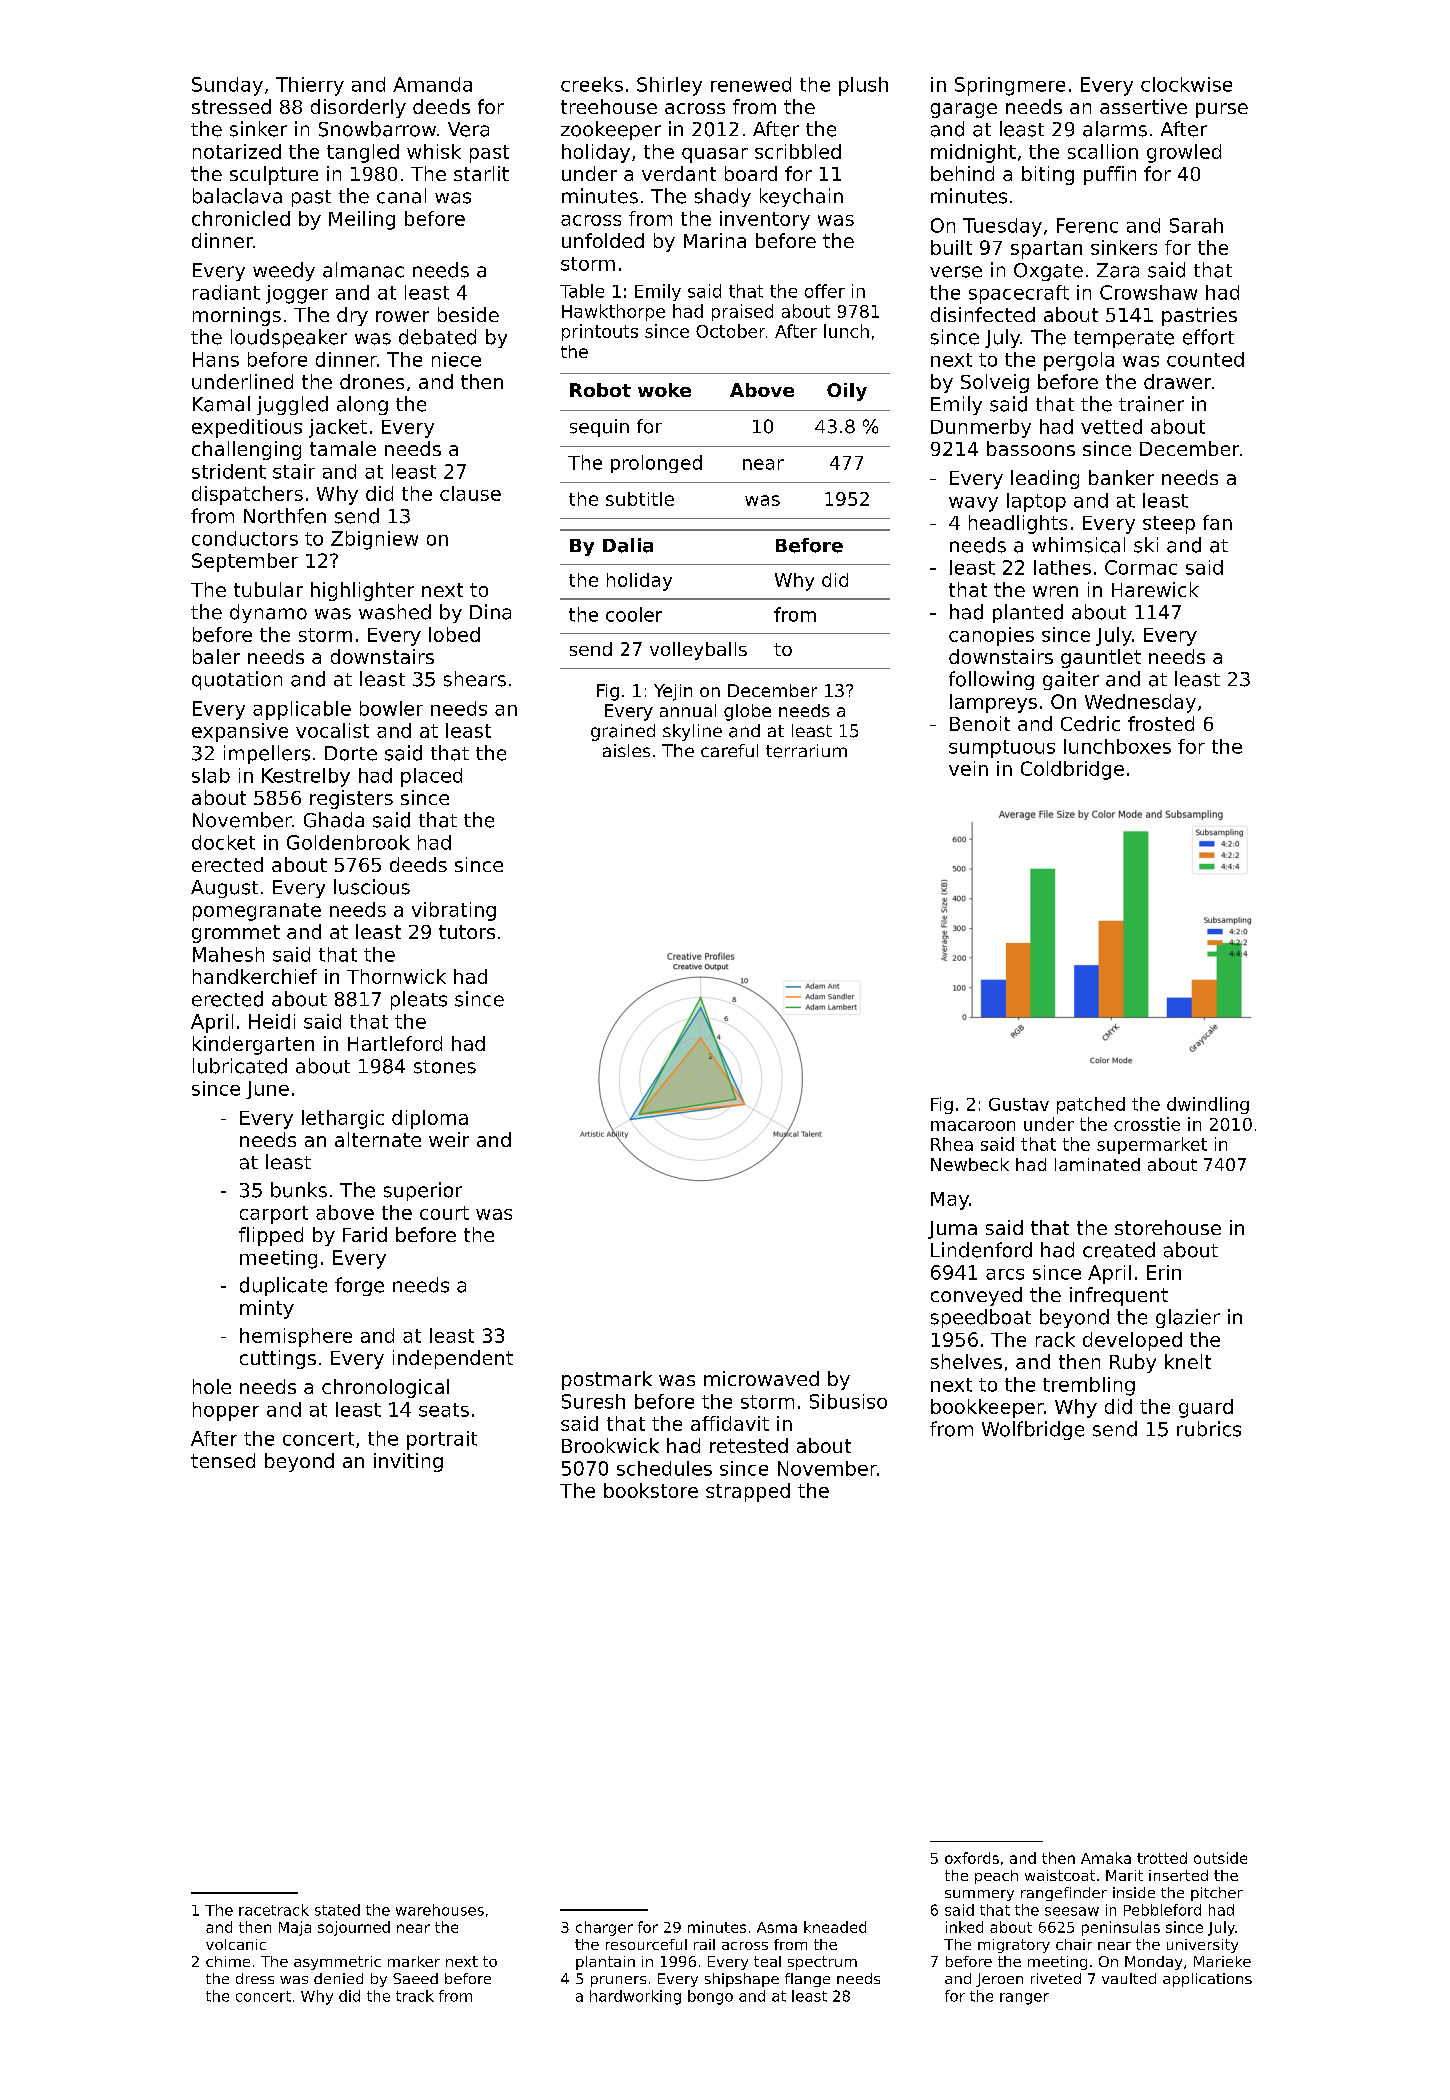  I want to click on storehouse, so click(1168, 1227).
